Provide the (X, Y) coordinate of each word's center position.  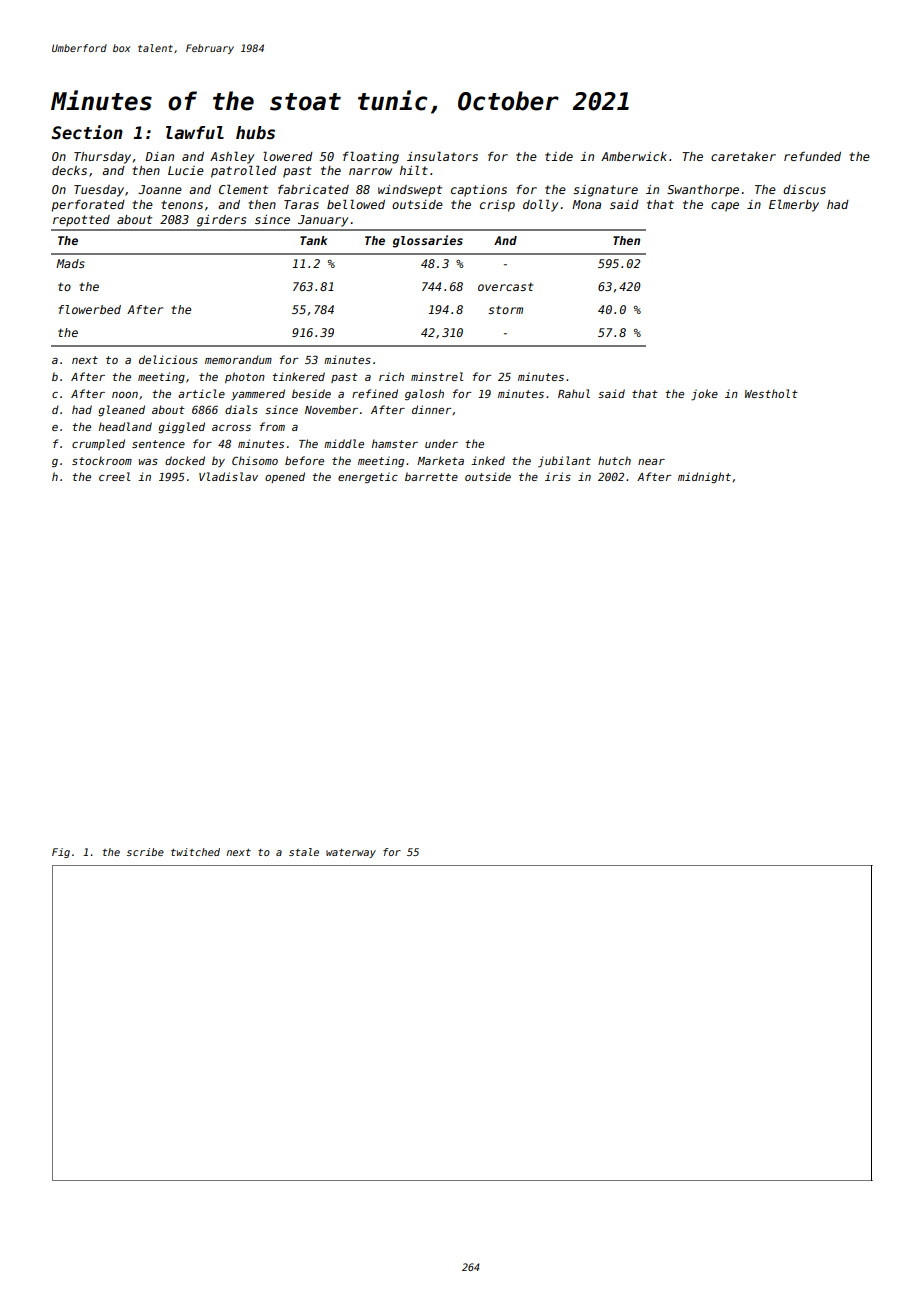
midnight (704, 478)
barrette (431, 476)
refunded (812, 156)
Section (87, 132)
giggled (181, 428)
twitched (195, 852)
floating (371, 157)
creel (114, 476)
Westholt (771, 393)
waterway (351, 853)
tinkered (299, 376)
